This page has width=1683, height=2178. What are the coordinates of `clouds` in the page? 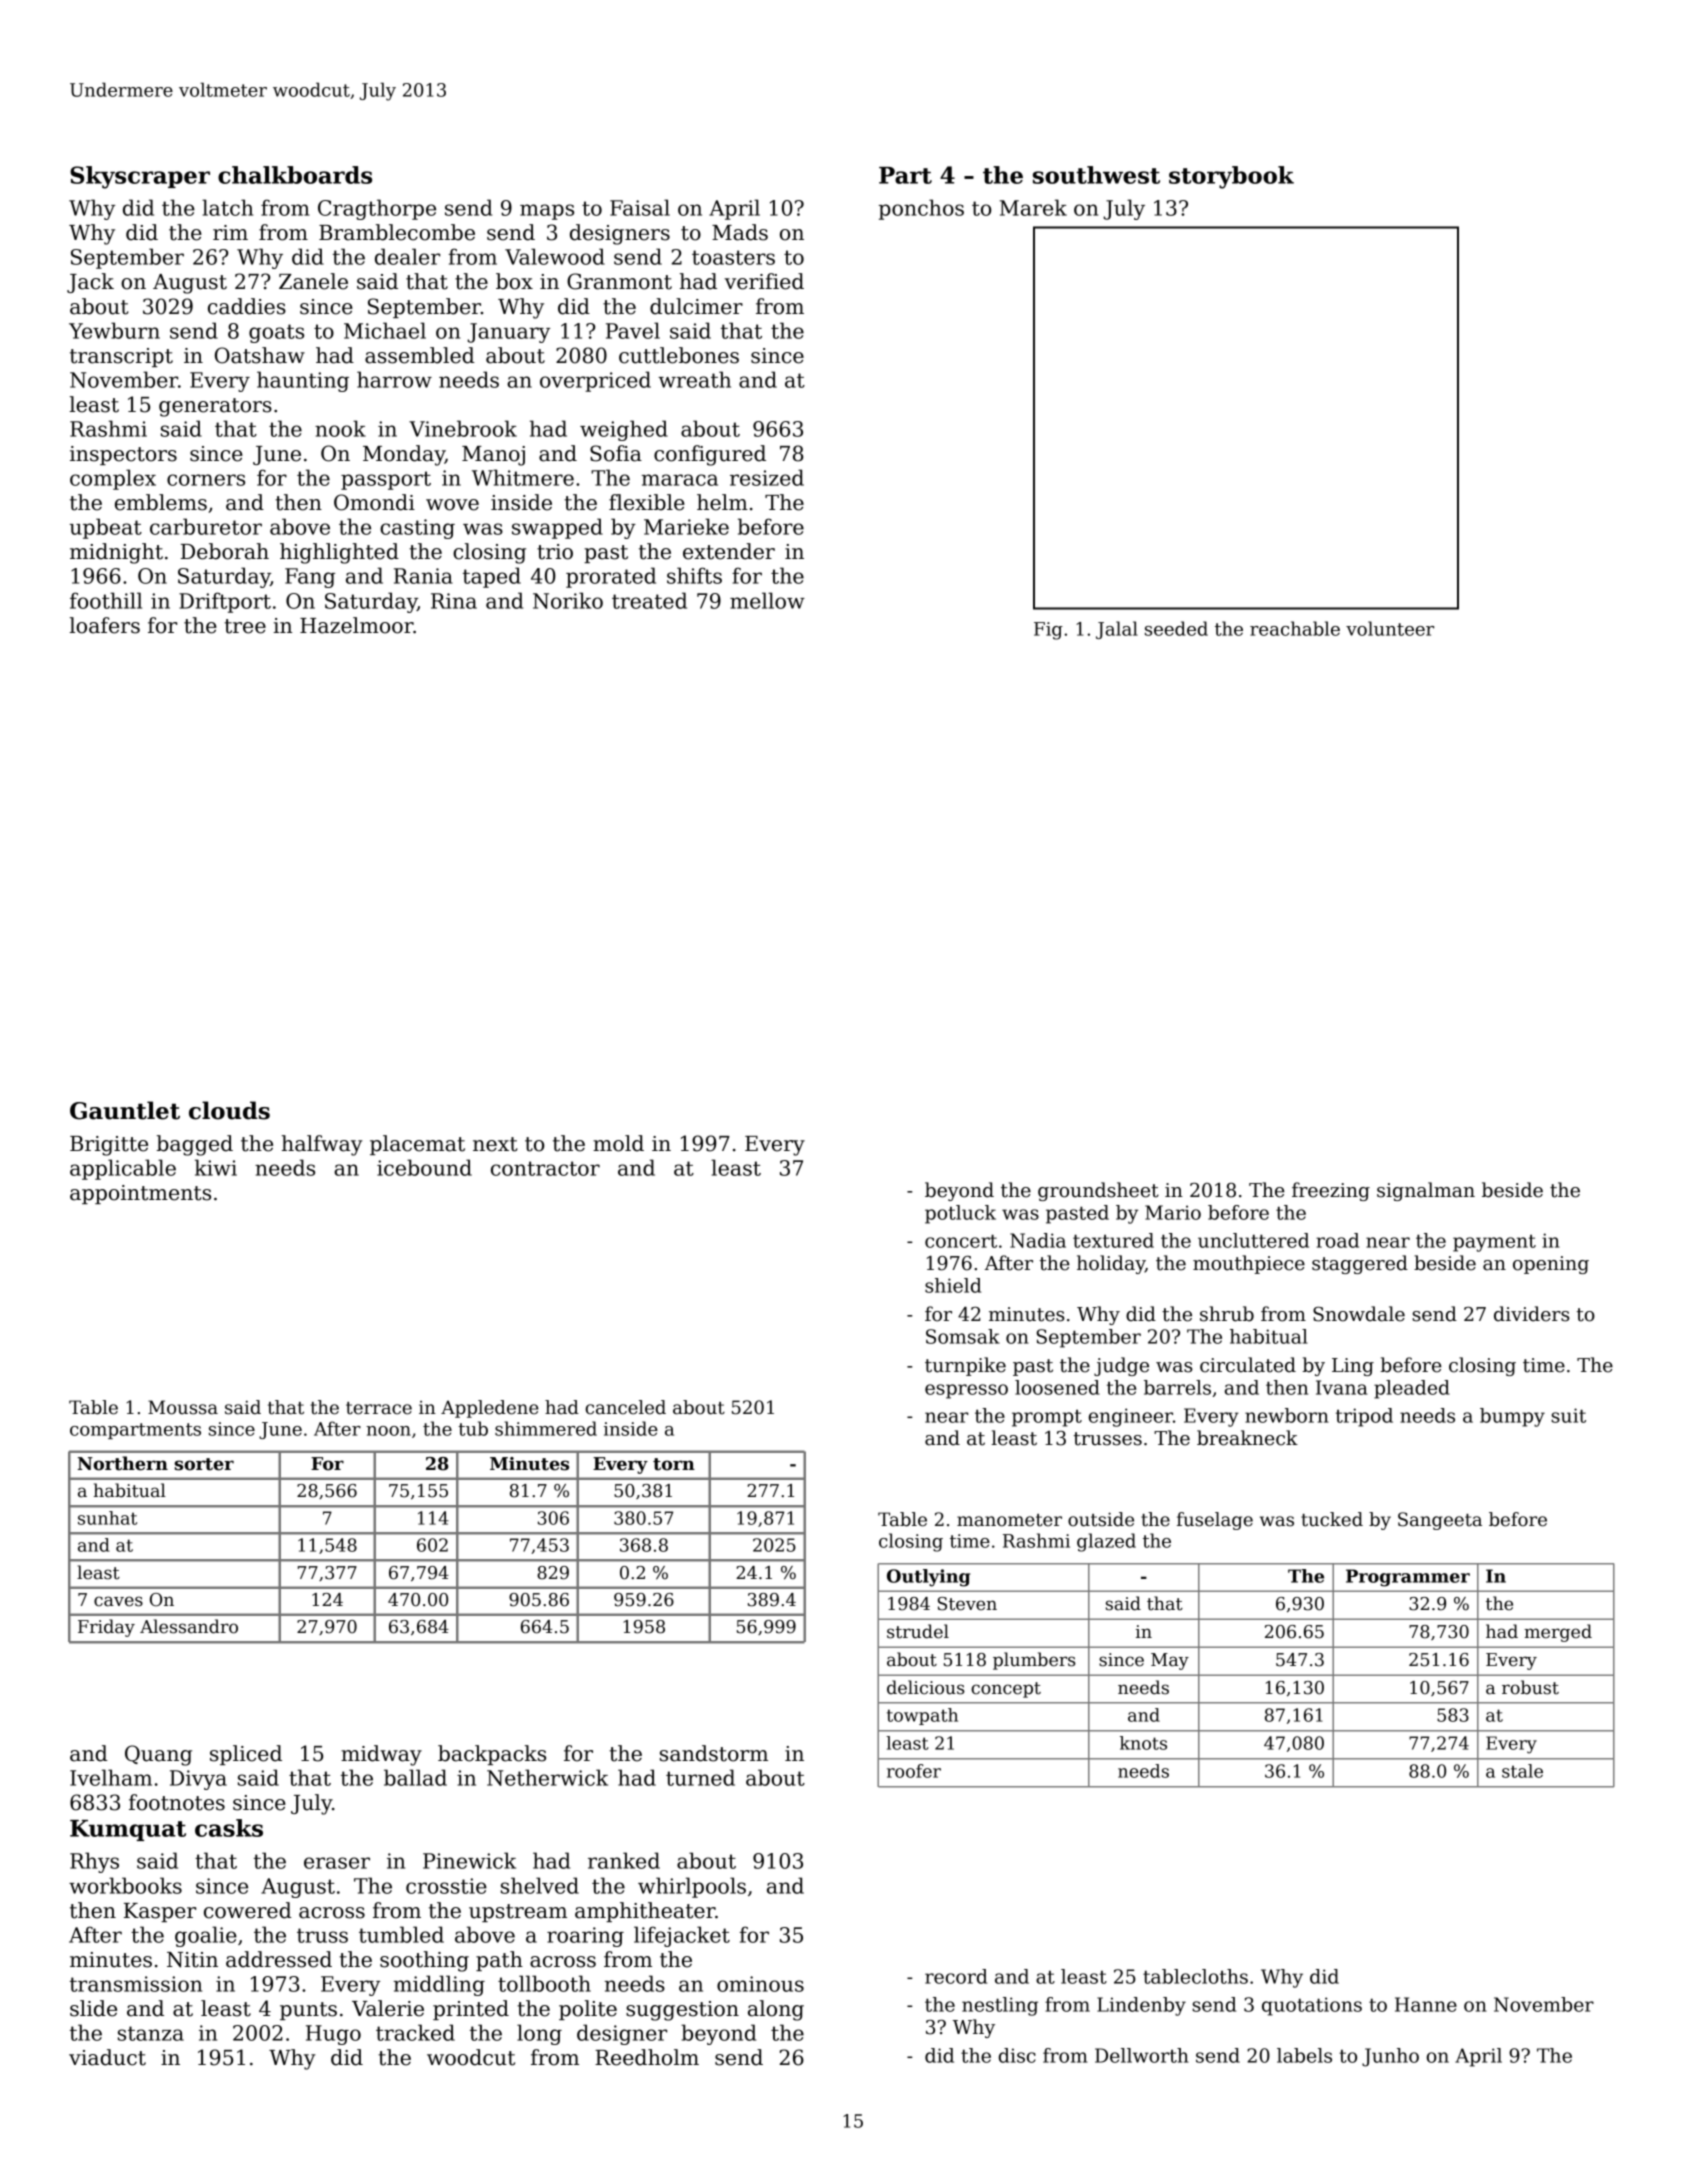 It's located at (229, 1110).
